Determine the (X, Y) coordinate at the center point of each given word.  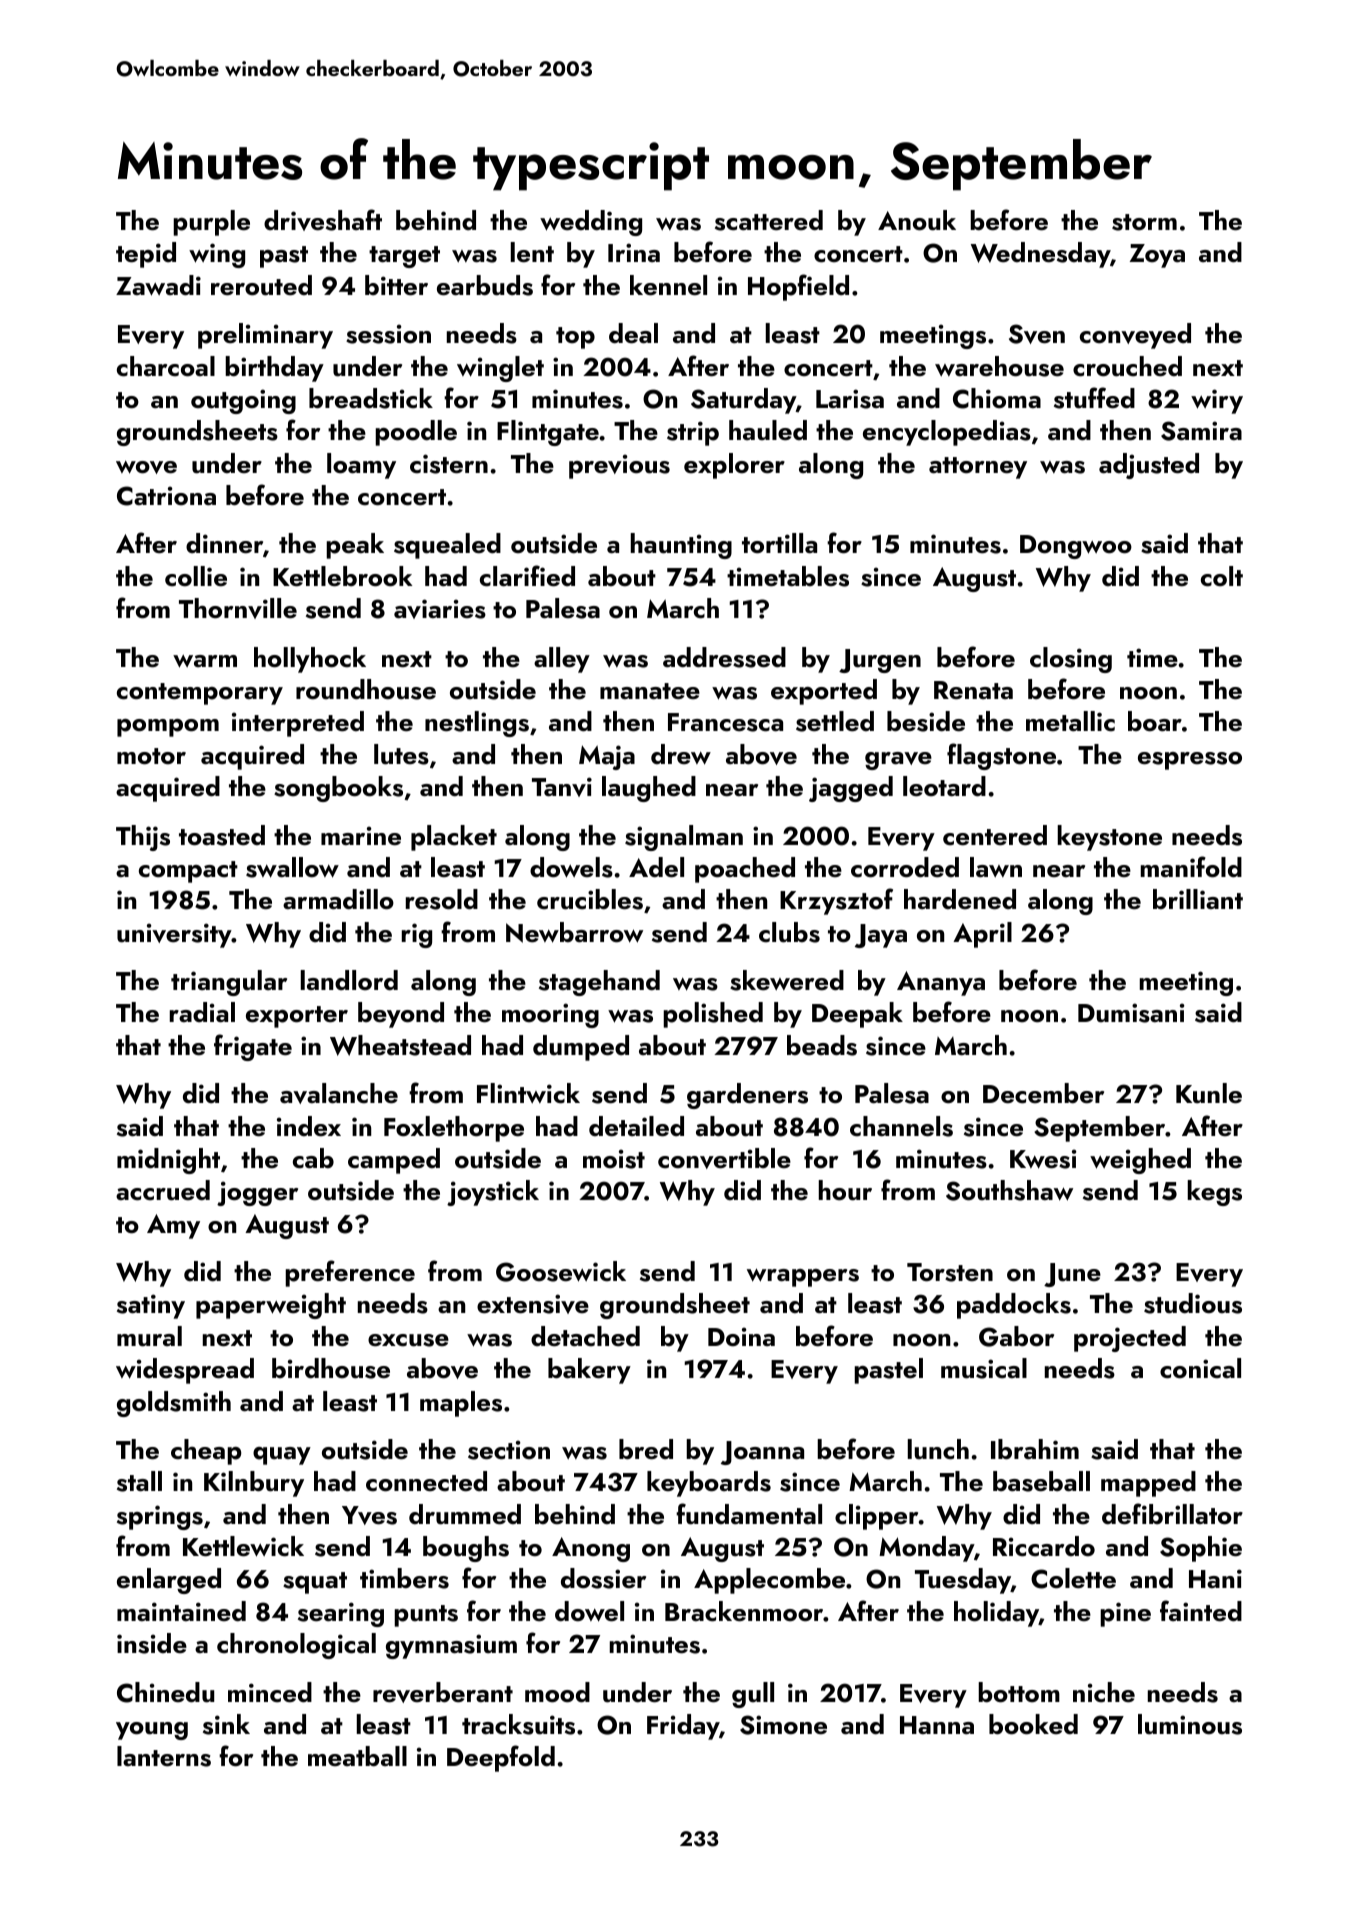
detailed (636, 1126)
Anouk (917, 220)
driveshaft (323, 220)
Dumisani (1131, 1013)
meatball (357, 1756)
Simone (783, 1725)
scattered (769, 220)
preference (350, 1273)
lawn (996, 867)
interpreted (298, 724)
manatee (650, 691)
